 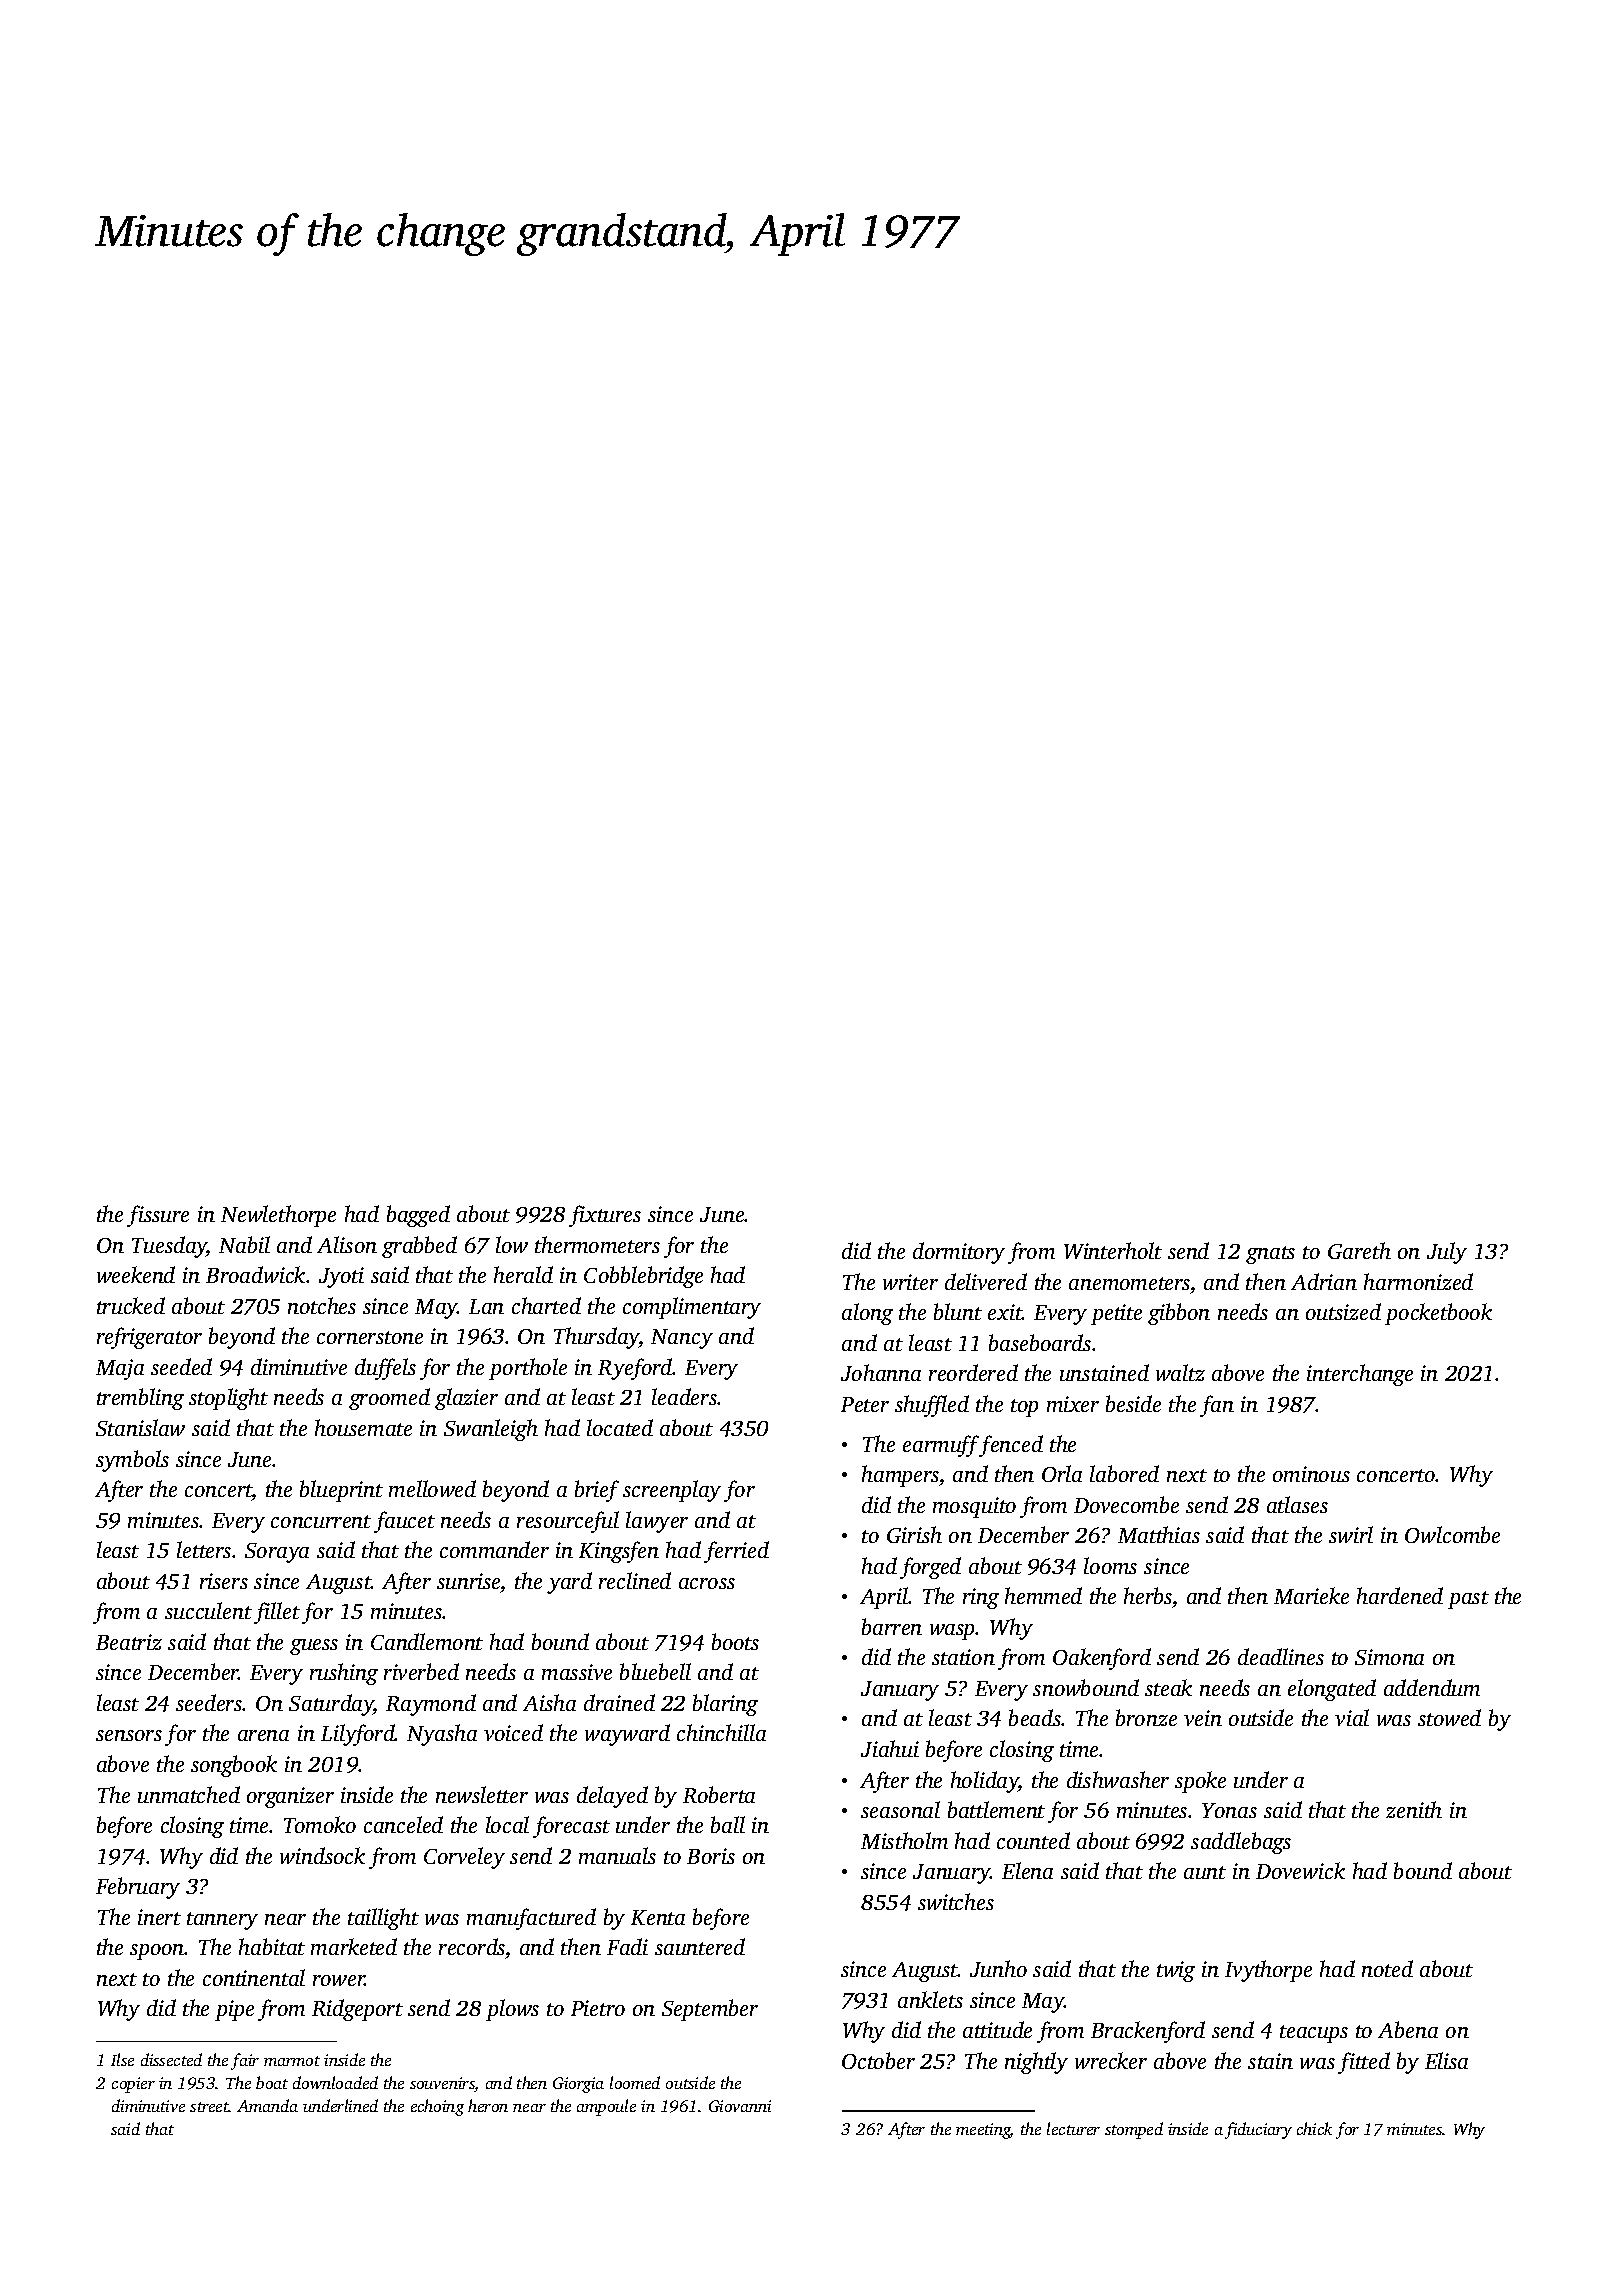 I want to click on hampers, so click(x=900, y=1476).
